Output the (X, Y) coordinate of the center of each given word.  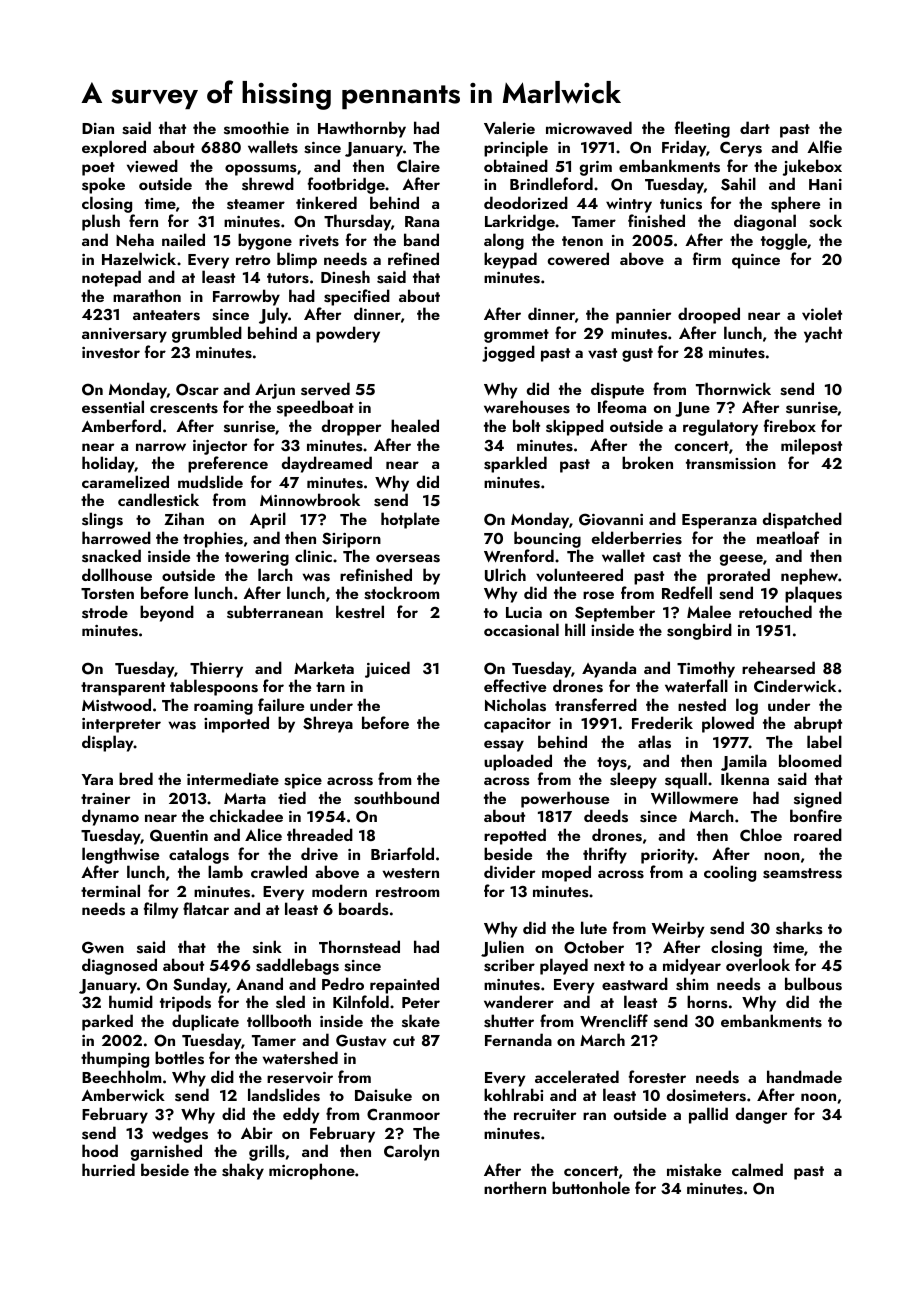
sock (825, 221)
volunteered (579, 575)
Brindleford (551, 183)
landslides (284, 1095)
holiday (108, 464)
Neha (135, 239)
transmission (731, 464)
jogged (508, 353)
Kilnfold (361, 1001)
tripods (185, 1003)
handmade (804, 1076)
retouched (775, 611)
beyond (167, 613)
